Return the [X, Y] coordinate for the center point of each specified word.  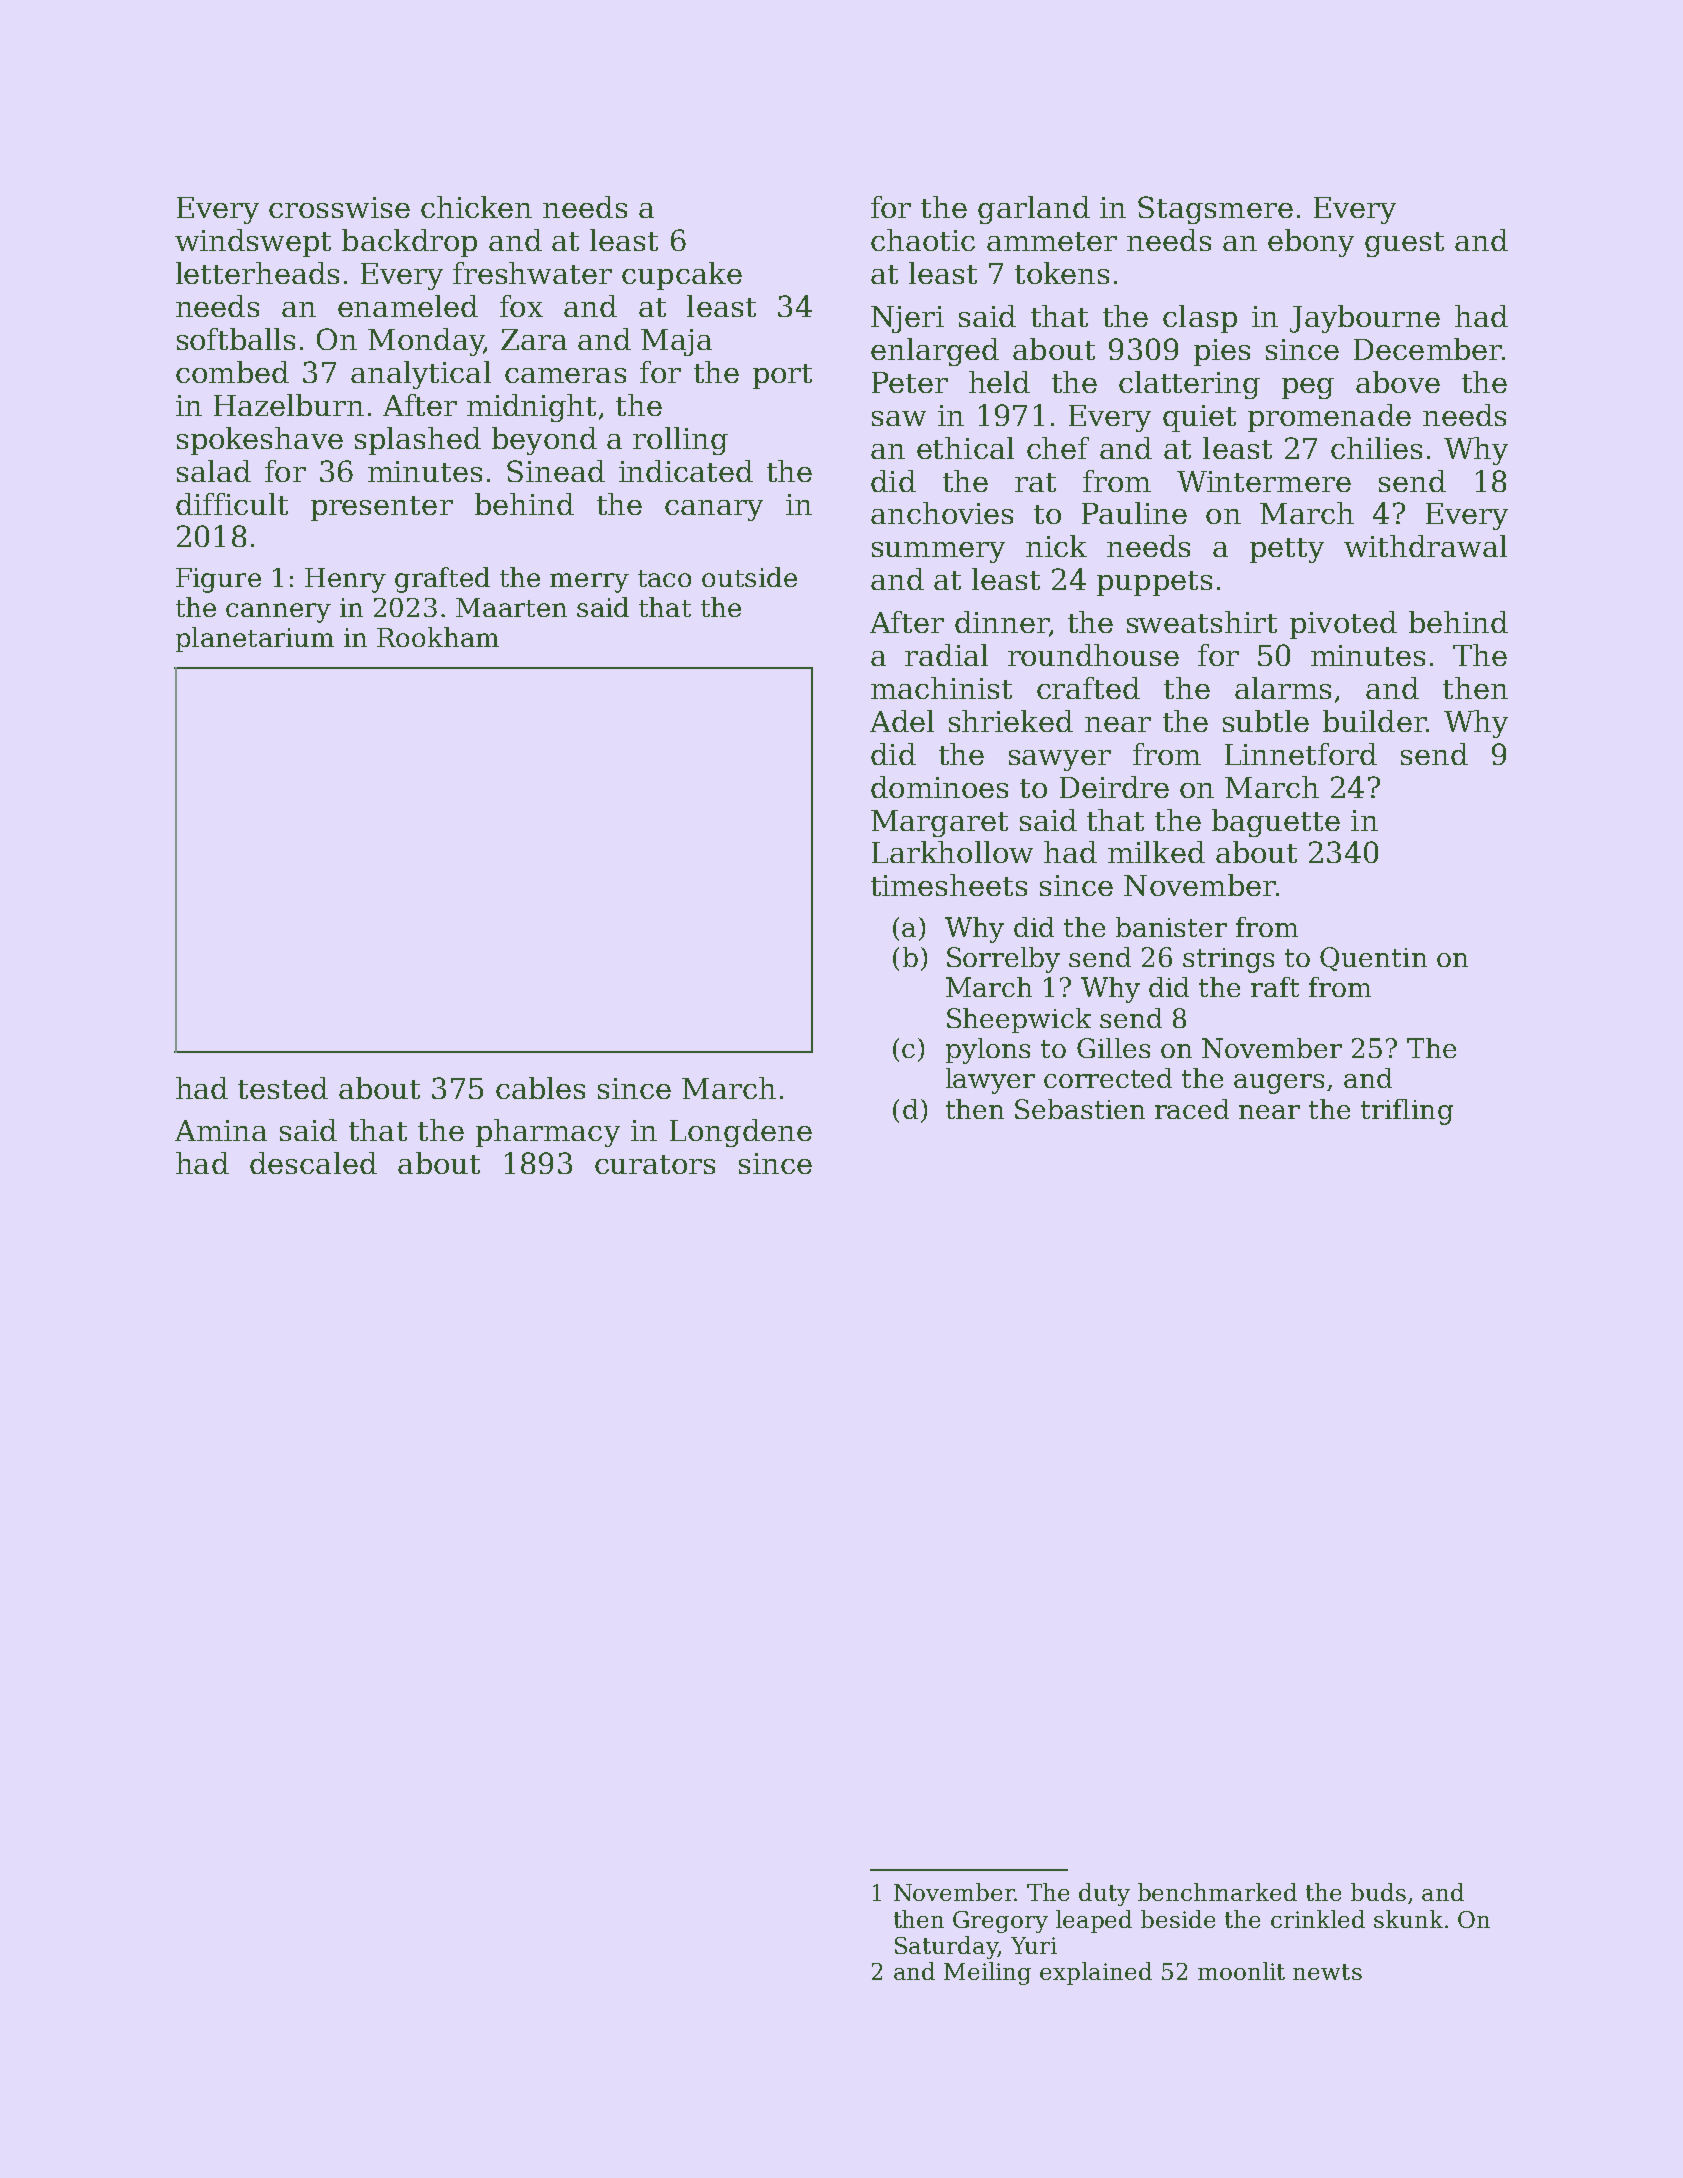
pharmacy [548, 1133]
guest [1404, 244]
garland [1034, 210]
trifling [1407, 1112]
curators [655, 1164]
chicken [476, 207]
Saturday [946, 1947]
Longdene [741, 1133]
